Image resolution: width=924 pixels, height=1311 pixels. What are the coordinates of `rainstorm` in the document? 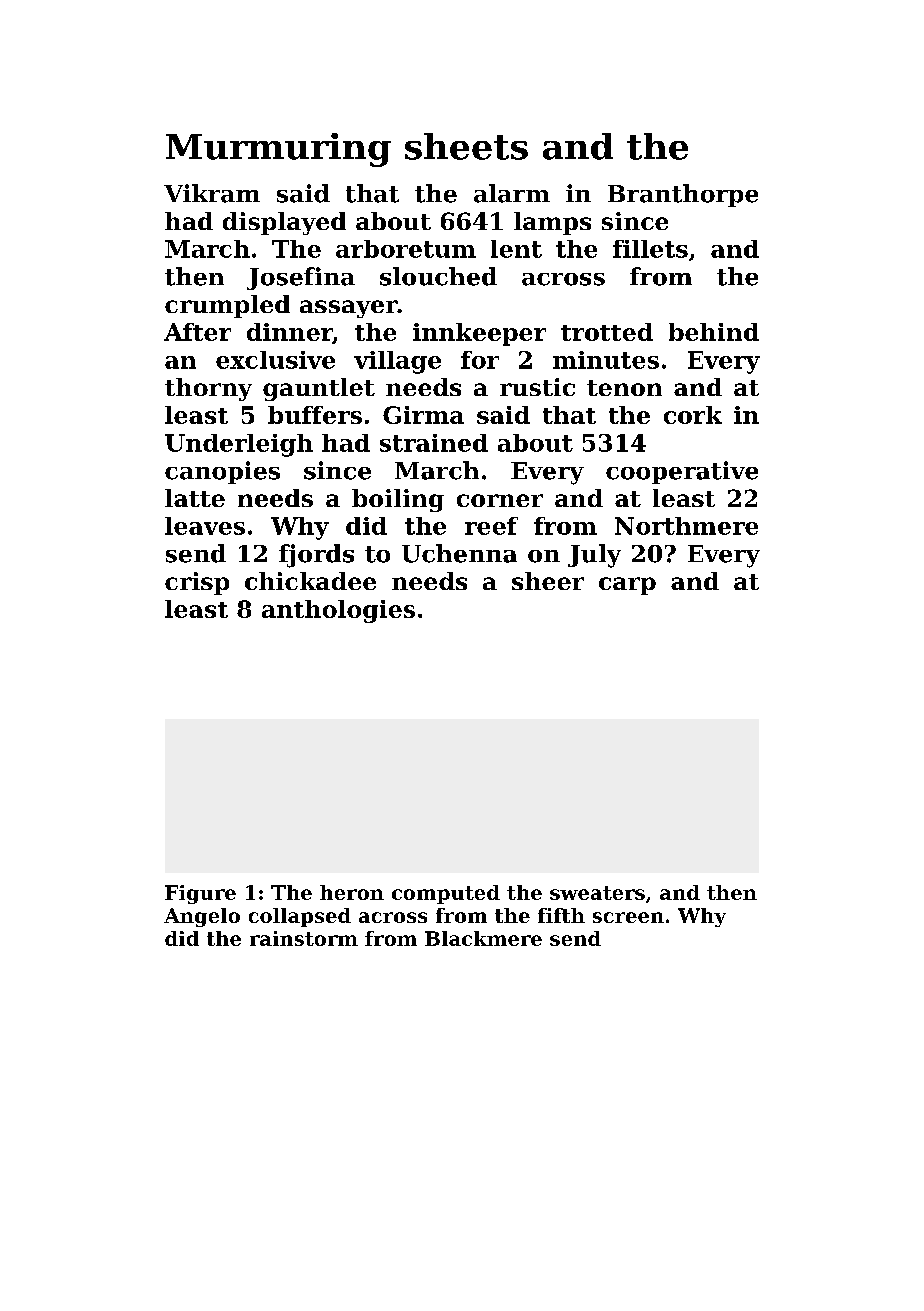 It's located at (304, 938).
